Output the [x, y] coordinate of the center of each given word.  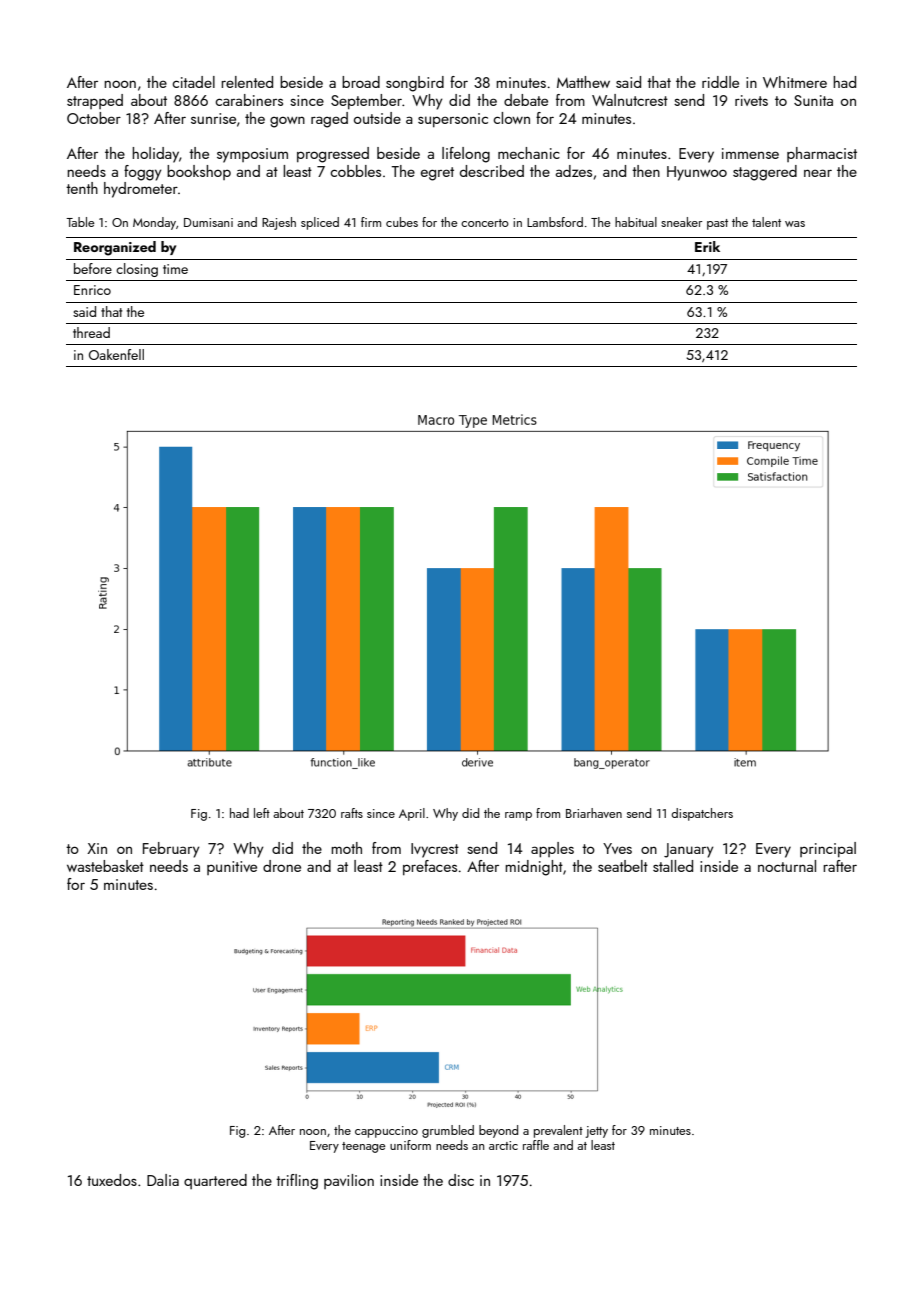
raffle [536, 1145]
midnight [534, 868]
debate [526, 100]
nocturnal [787, 866]
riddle [720, 82]
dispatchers [702, 814]
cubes [402, 222]
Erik [707, 246]
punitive [232, 868]
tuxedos [112, 1180]
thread [91, 332]
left [262, 813]
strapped [95, 101]
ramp [518, 816]
